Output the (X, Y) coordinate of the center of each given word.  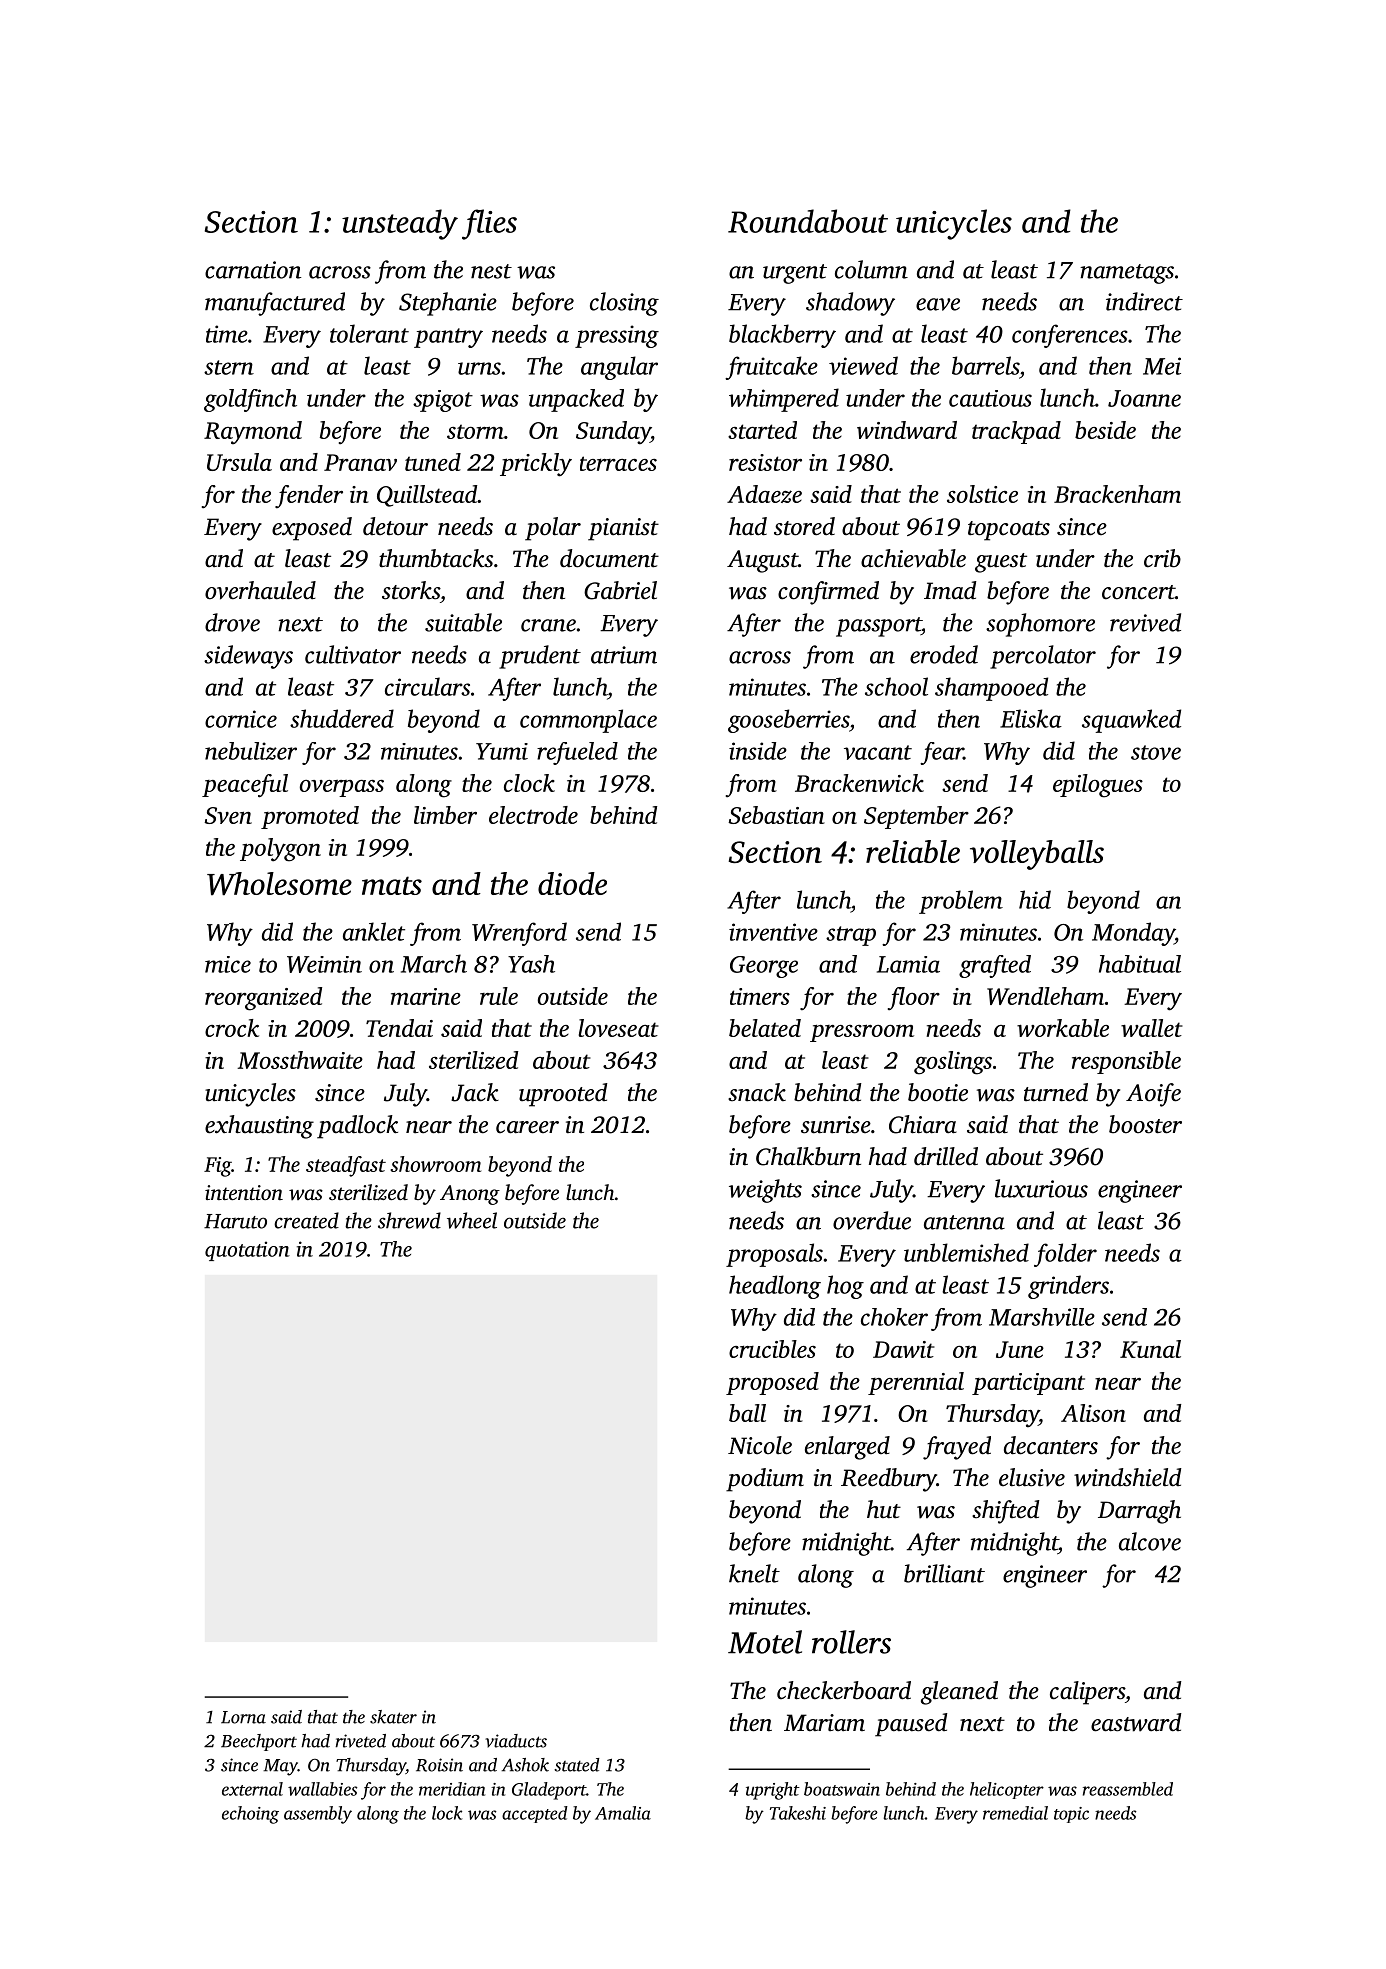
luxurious (1041, 1188)
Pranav (360, 462)
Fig (217, 1167)
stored (804, 526)
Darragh (1139, 1512)
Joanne (1144, 398)
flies (489, 224)
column (871, 269)
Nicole (760, 1445)
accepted (535, 1814)
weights (765, 1191)
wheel (472, 1220)
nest (491, 271)
